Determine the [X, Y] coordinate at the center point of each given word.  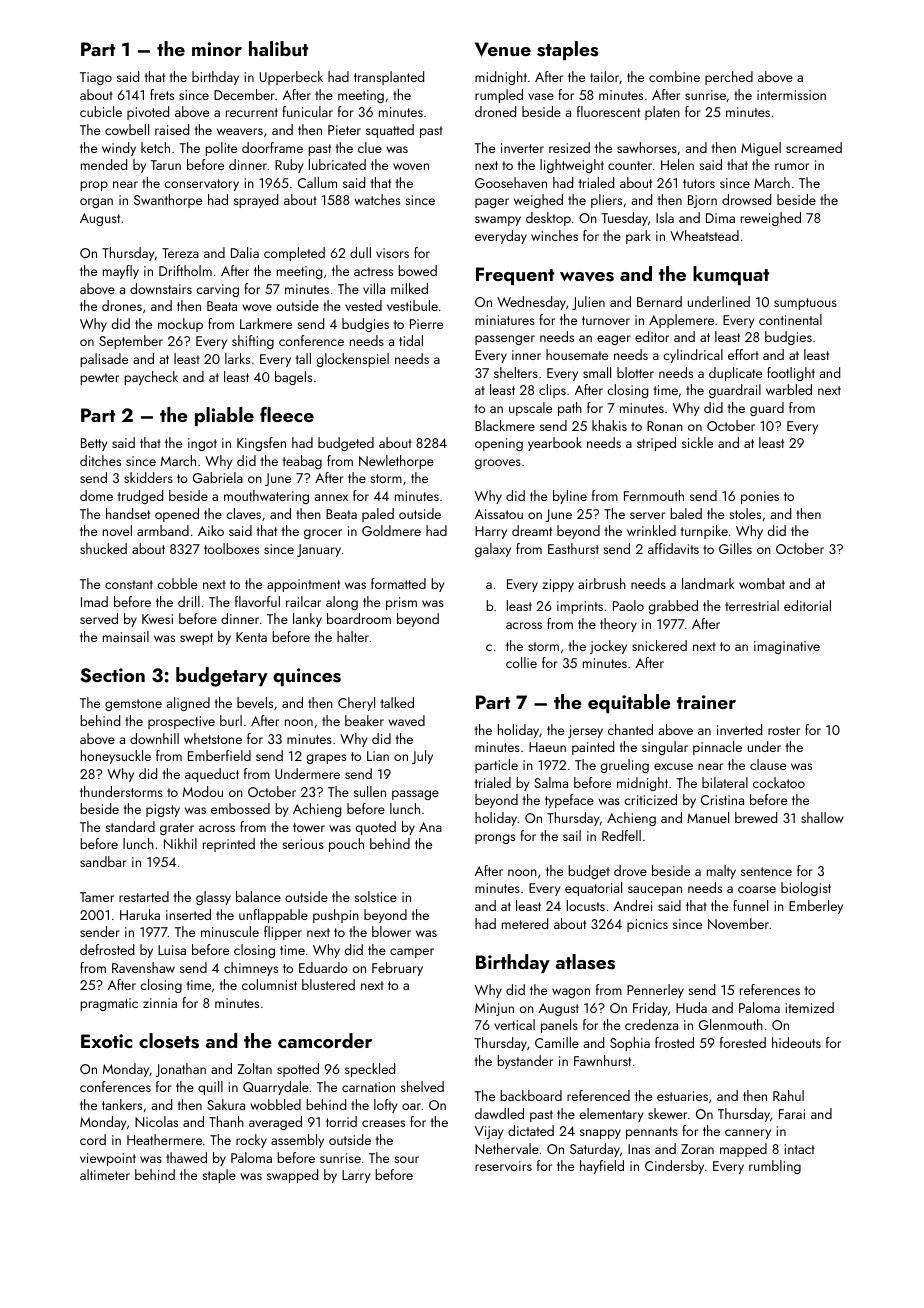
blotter [635, 372]
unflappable [273, 916]
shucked [103, 548]
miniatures [505, 320]
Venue [503, 49]
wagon [571, 993]
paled [378, 515]
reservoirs [503, 1166]
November [738, 923]
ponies [760, 497]
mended [104, 164]
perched [729, 78]
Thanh [226, 1121]
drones [122, 305]
